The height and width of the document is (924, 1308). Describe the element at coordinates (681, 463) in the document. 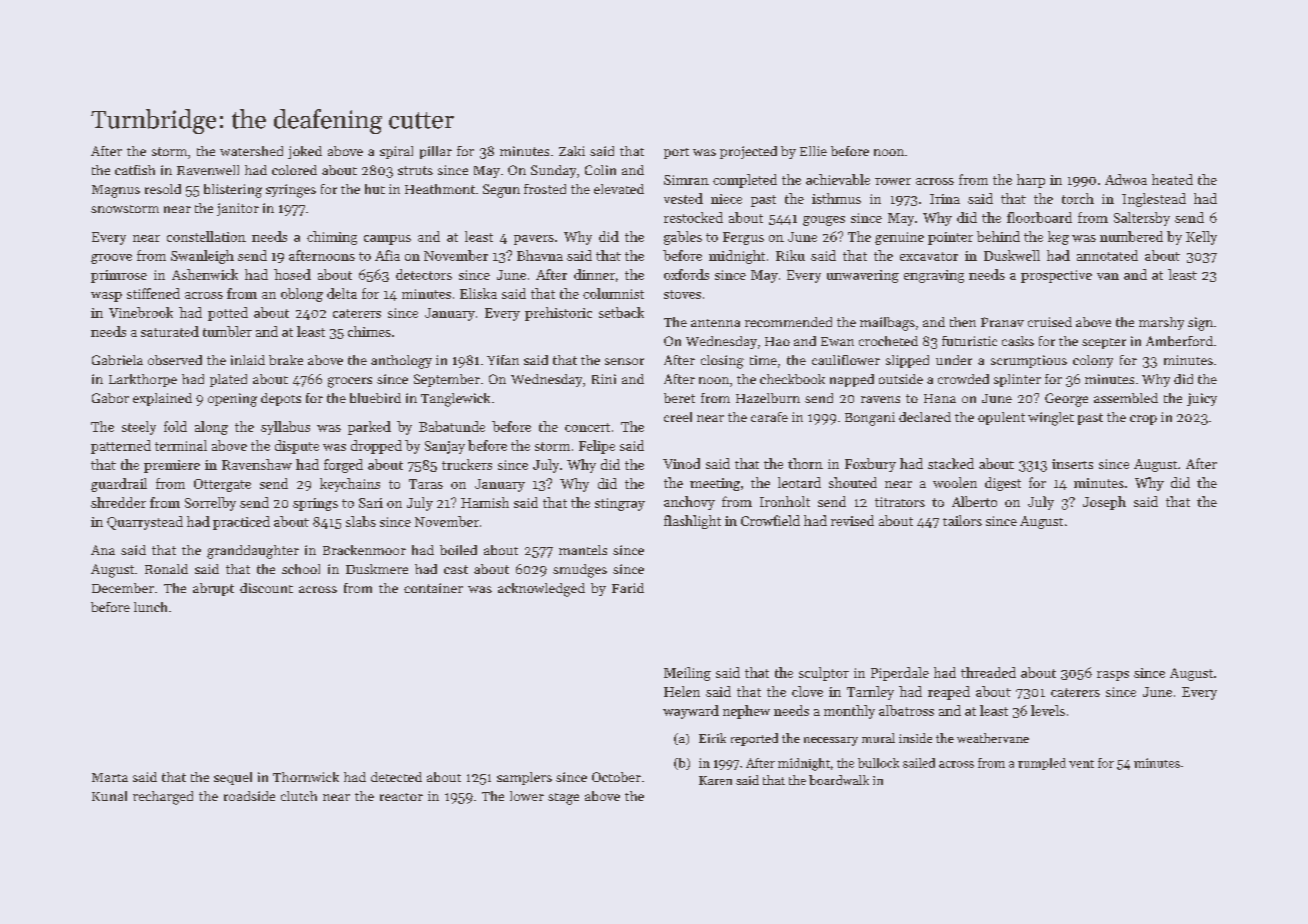

I see `Vinod` at that location.
